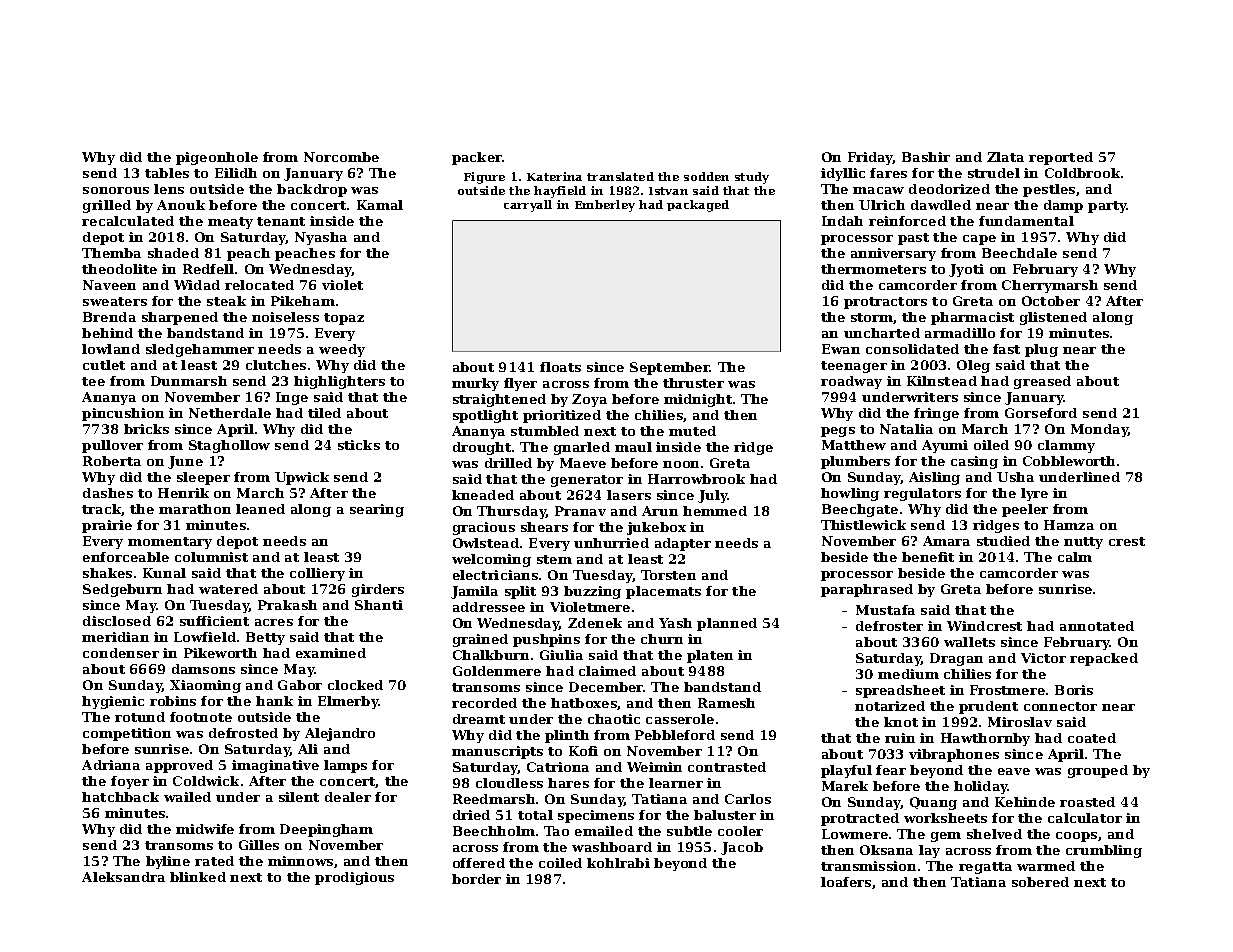 This page has width=1233, height=952. I want to click on study, so click(752, 178).
